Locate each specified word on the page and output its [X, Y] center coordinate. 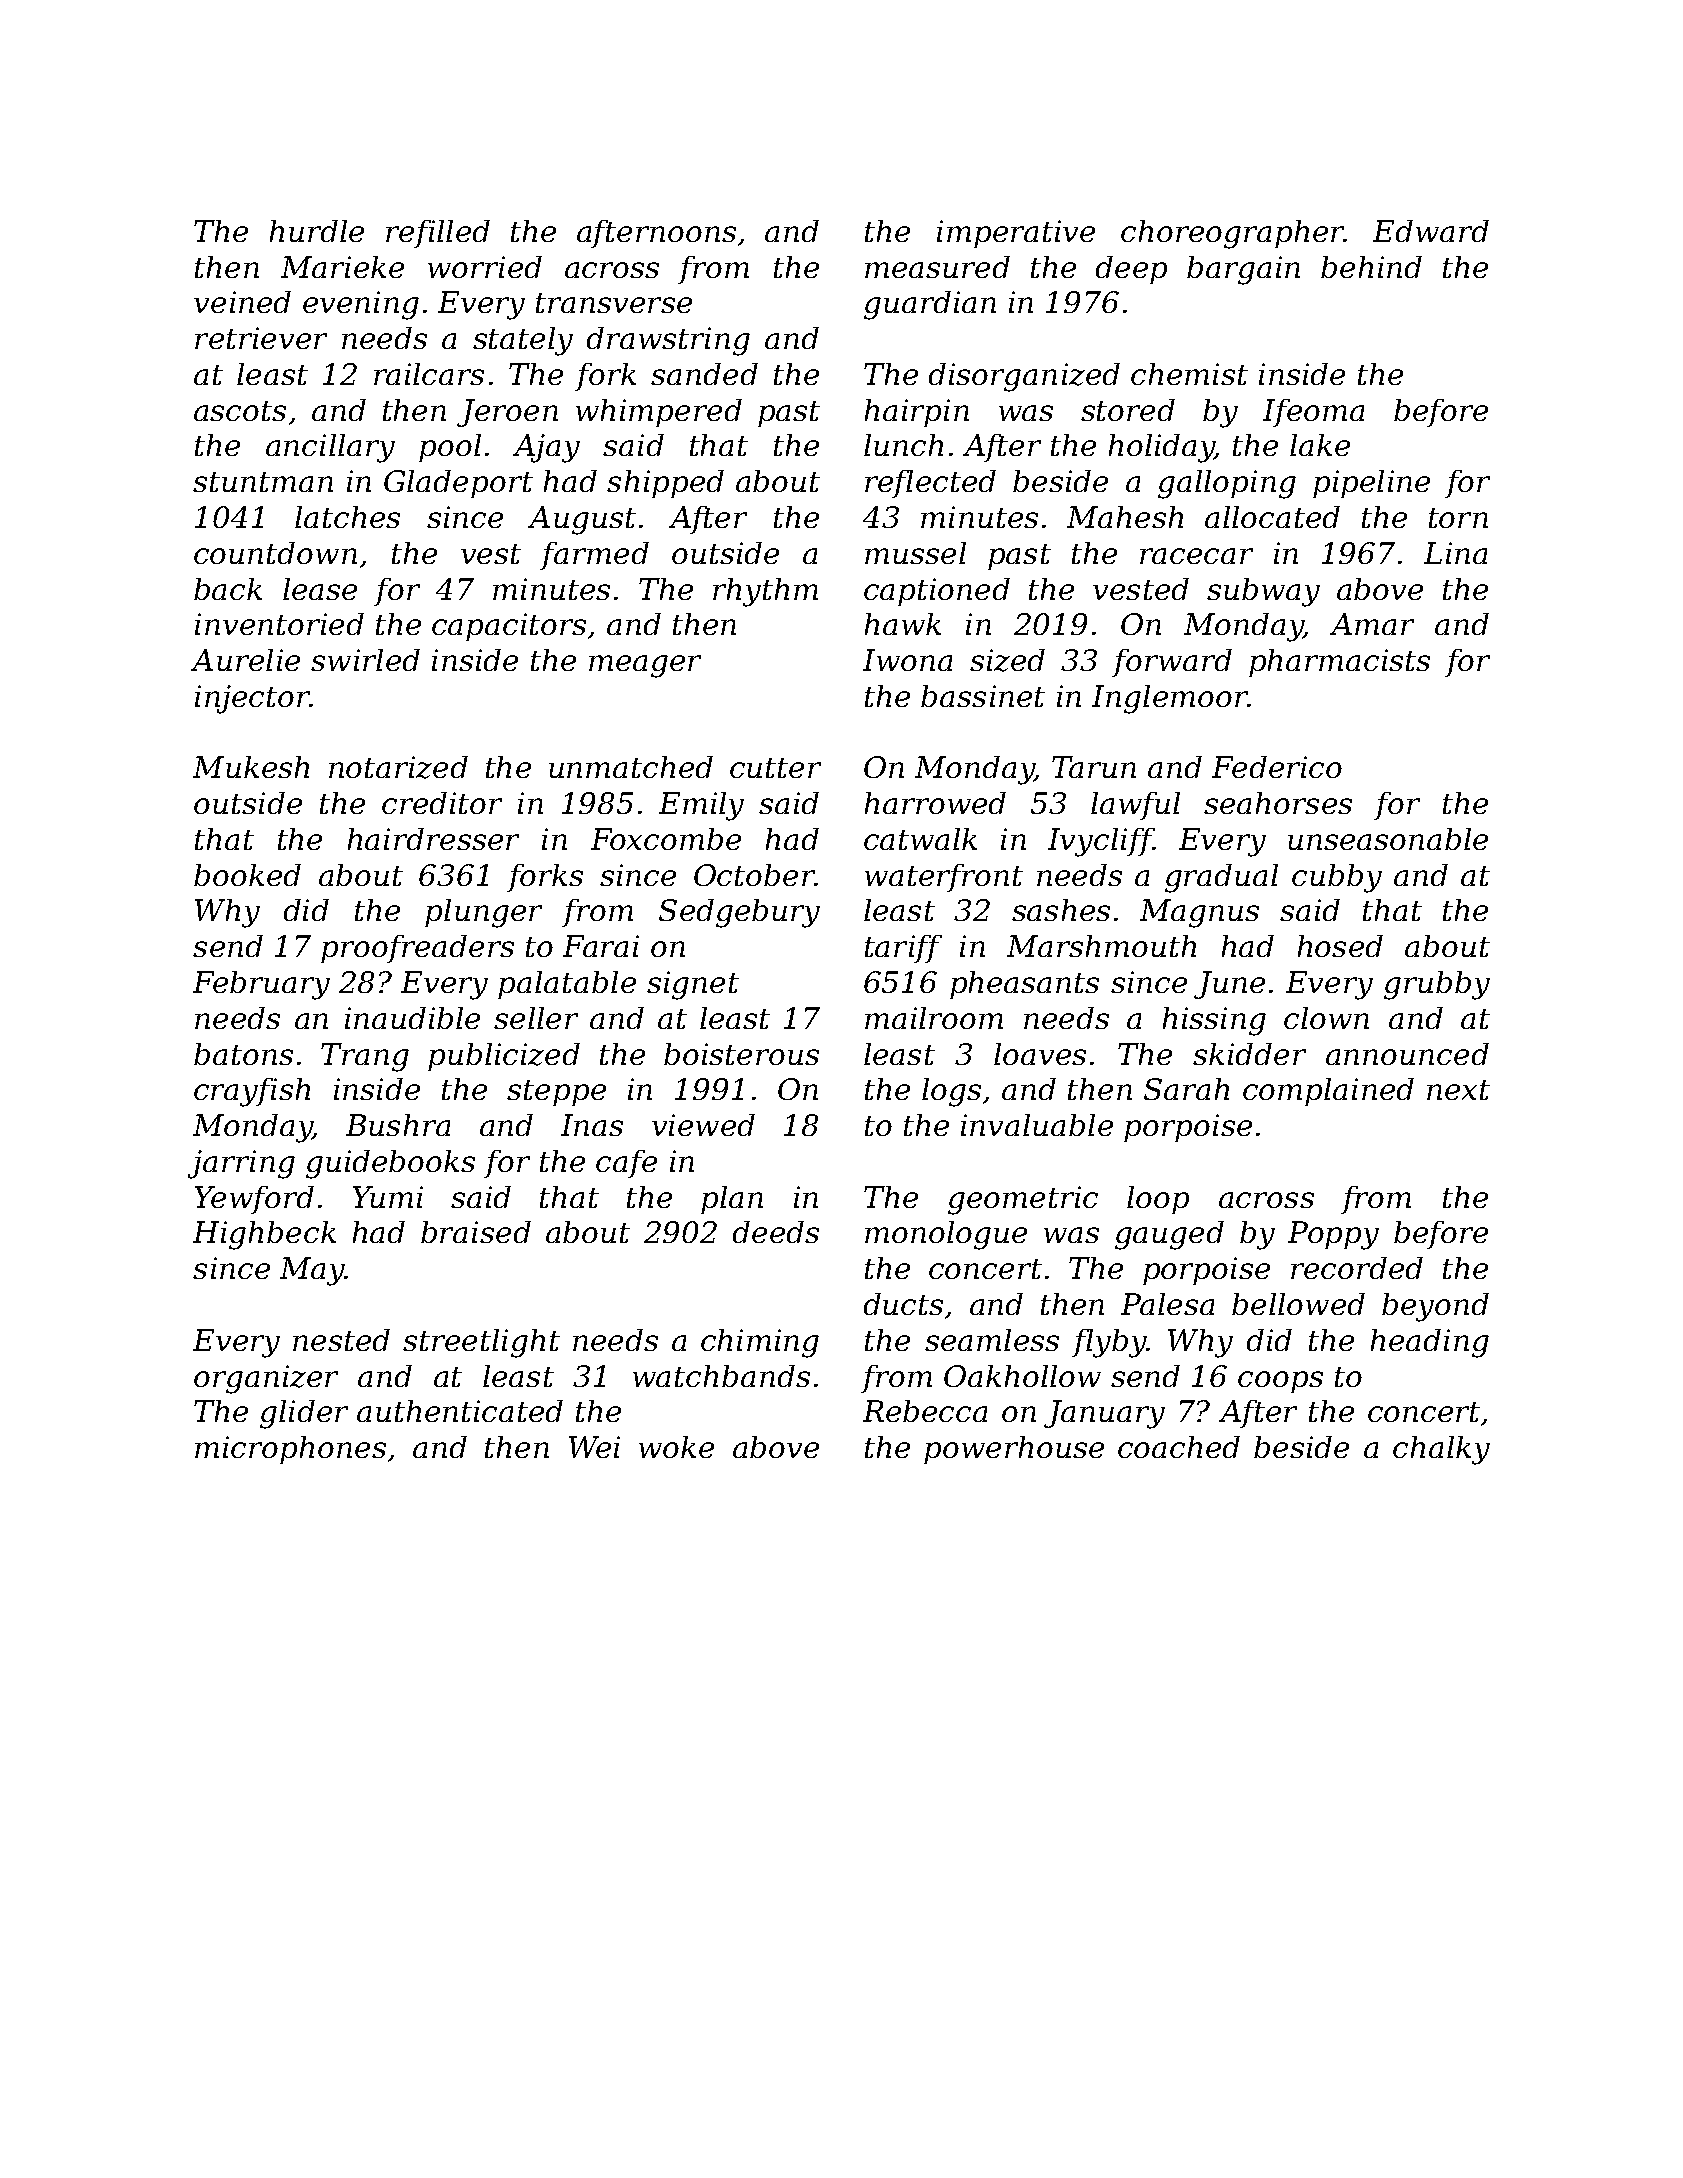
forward [1172, 663]
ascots [240, 411]
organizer [266, 1379]
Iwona [907, 660]
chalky [1441, 1450]
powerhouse [1014, 1450]
